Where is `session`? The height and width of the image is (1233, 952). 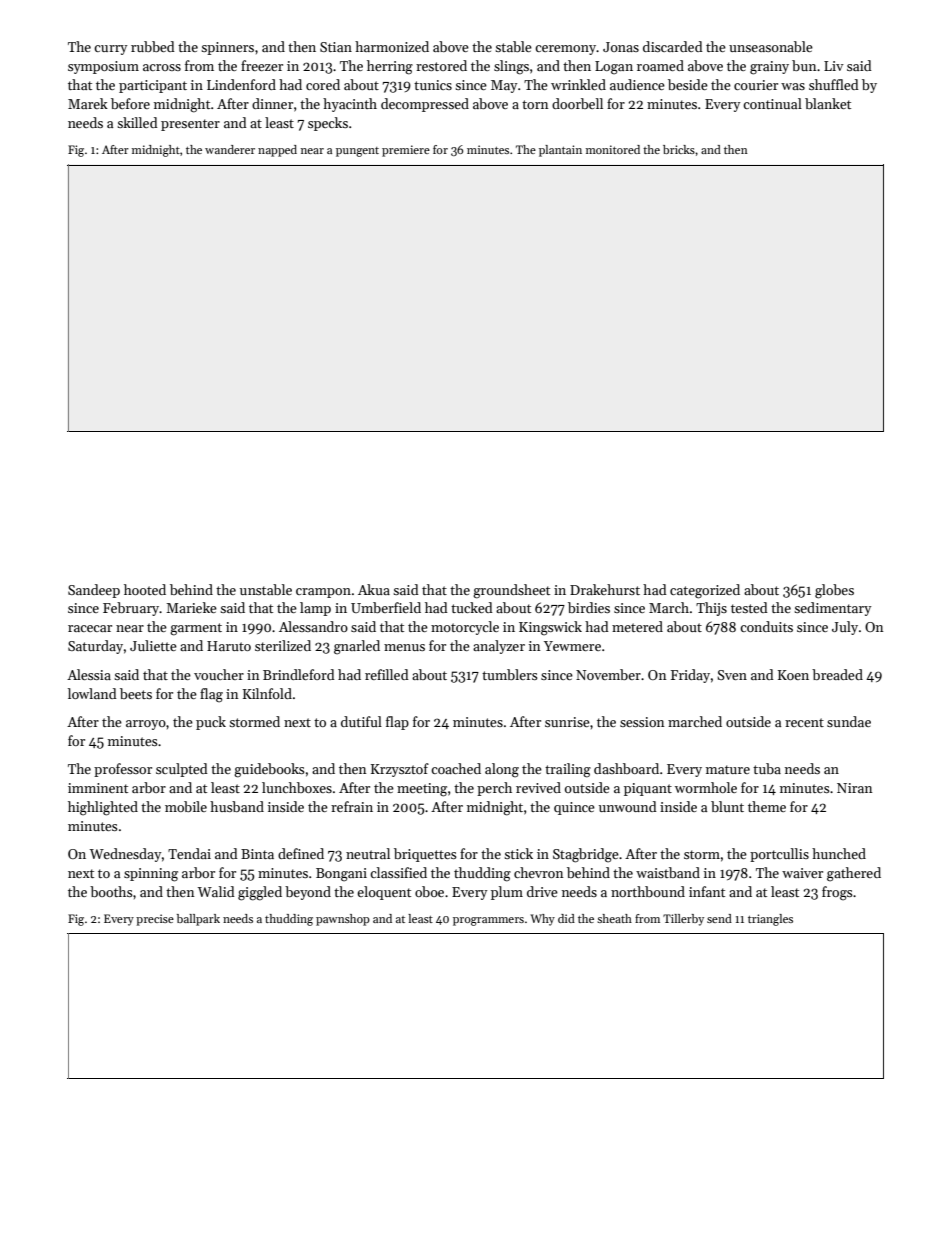
session is located at coordinates (642, 722).
